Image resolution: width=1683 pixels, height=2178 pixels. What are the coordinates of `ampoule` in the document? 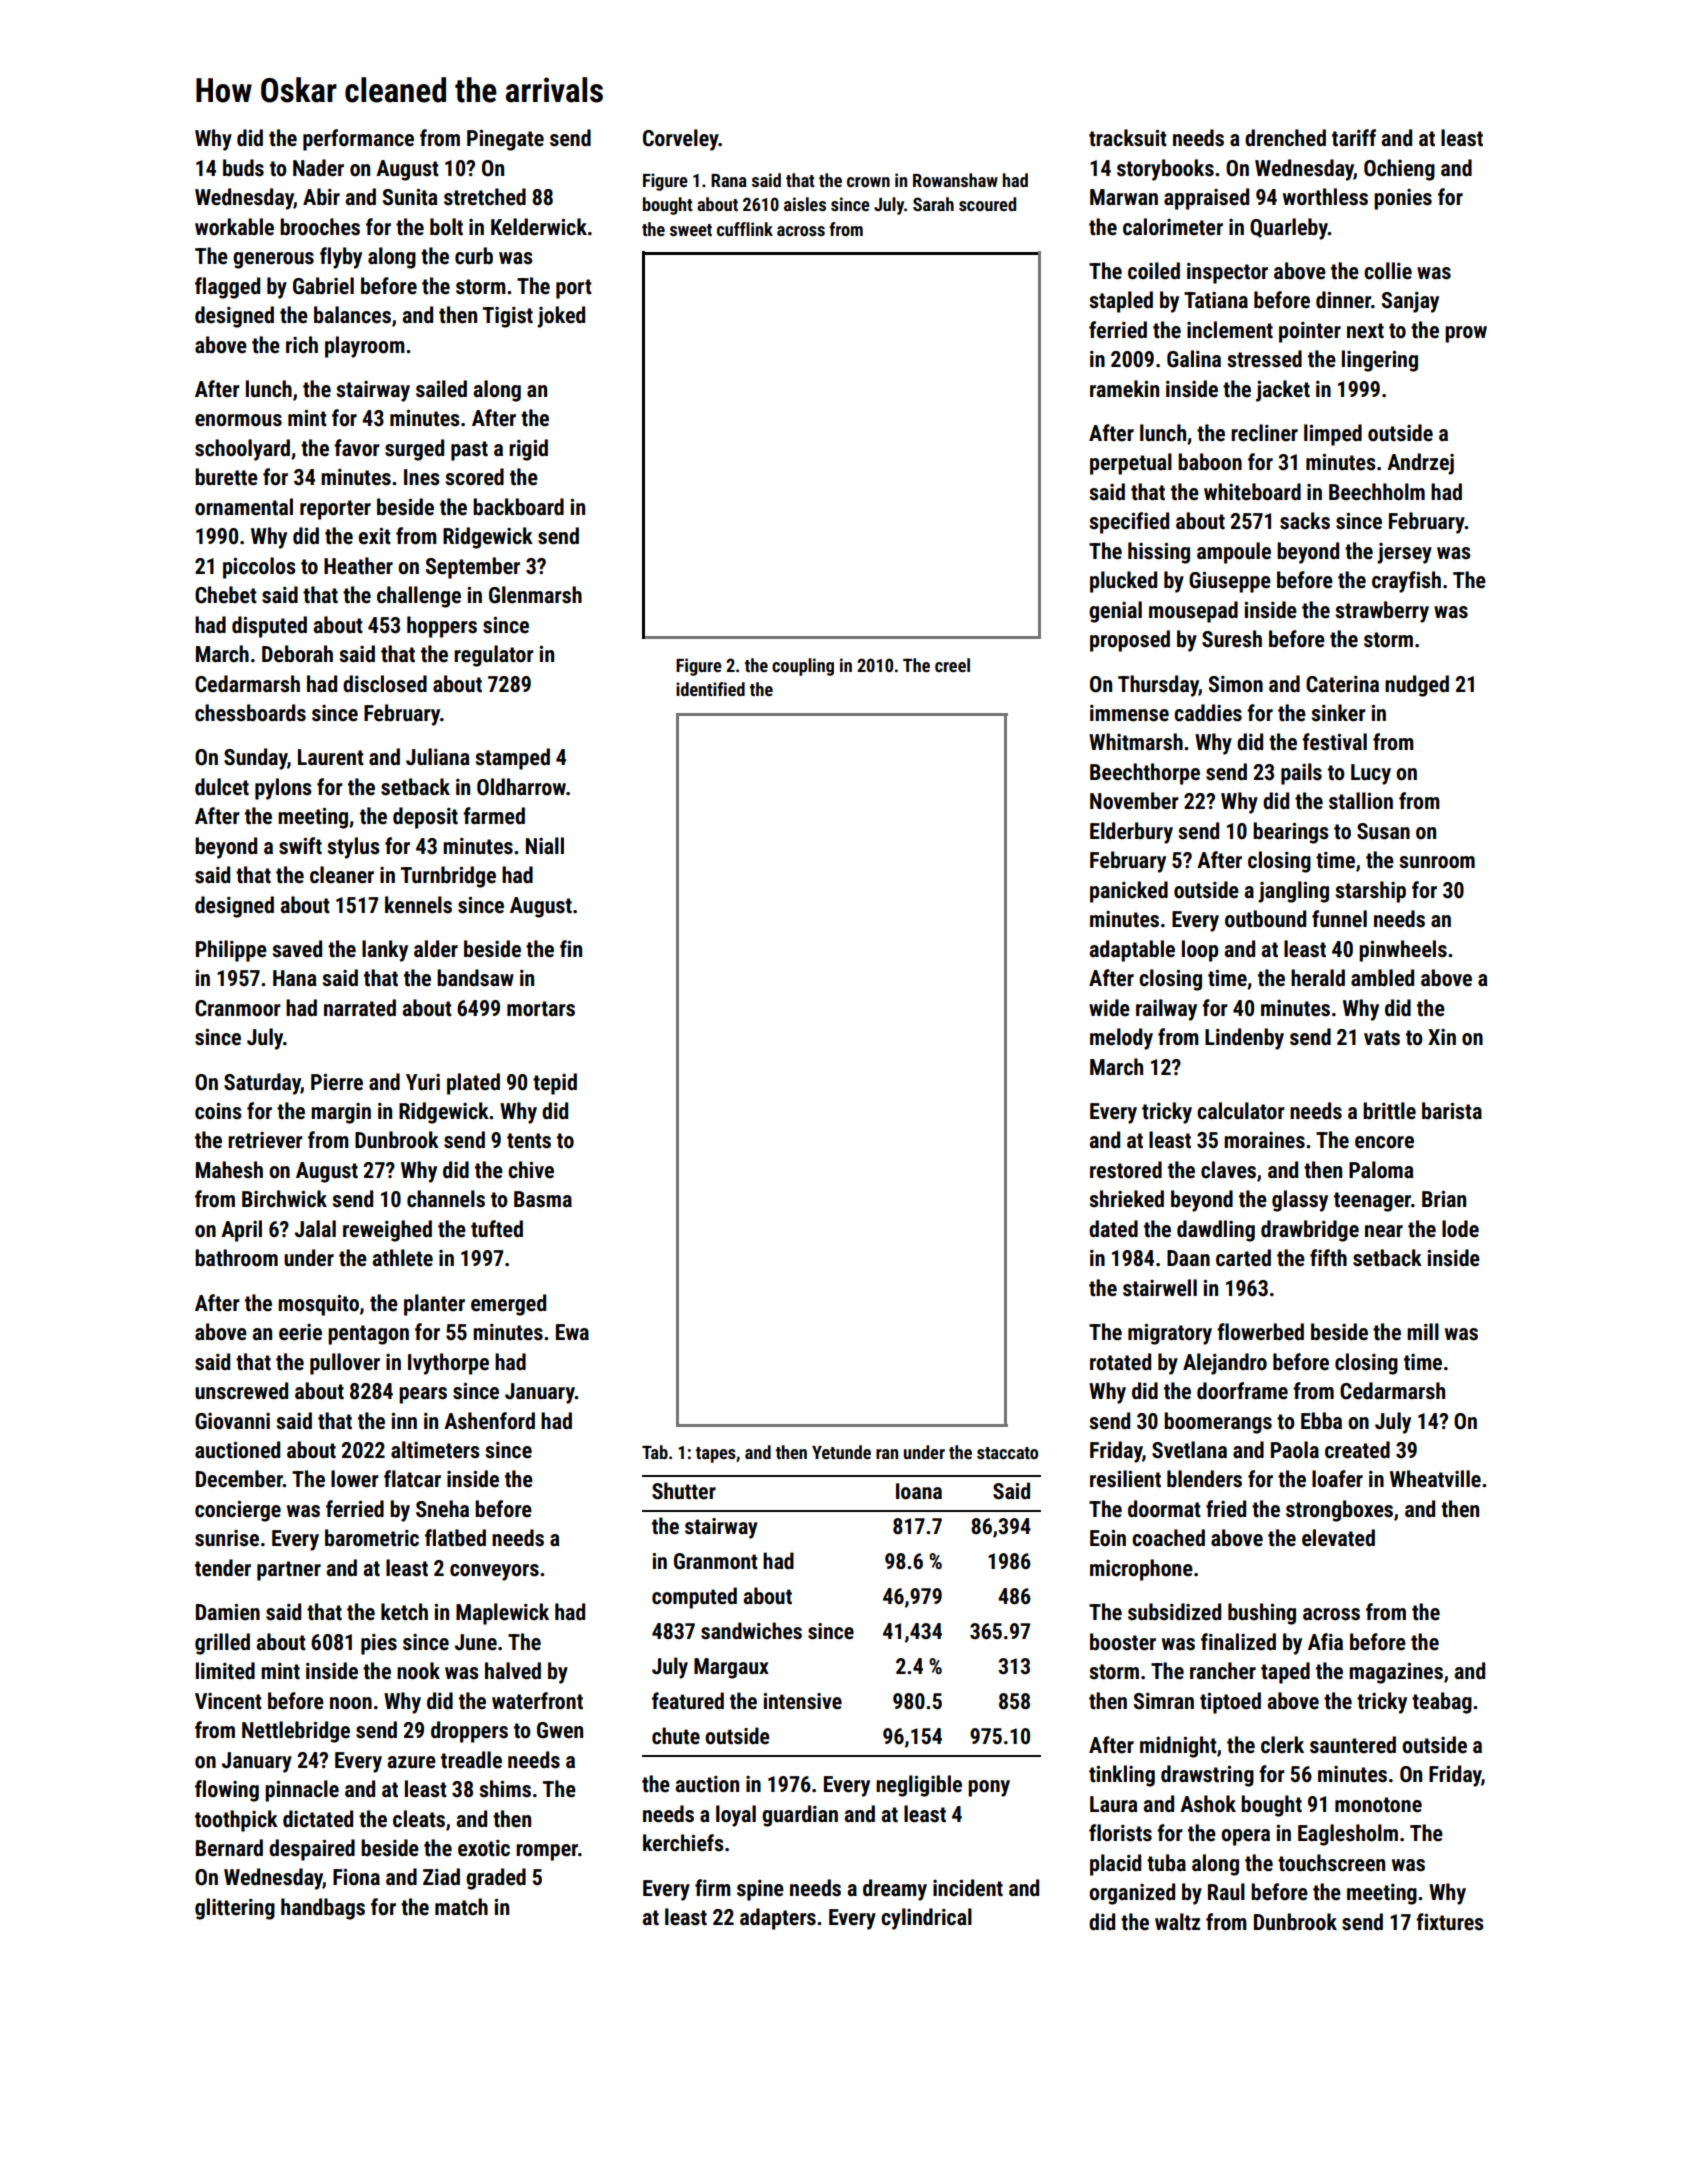 It's located at (1234, 553).
